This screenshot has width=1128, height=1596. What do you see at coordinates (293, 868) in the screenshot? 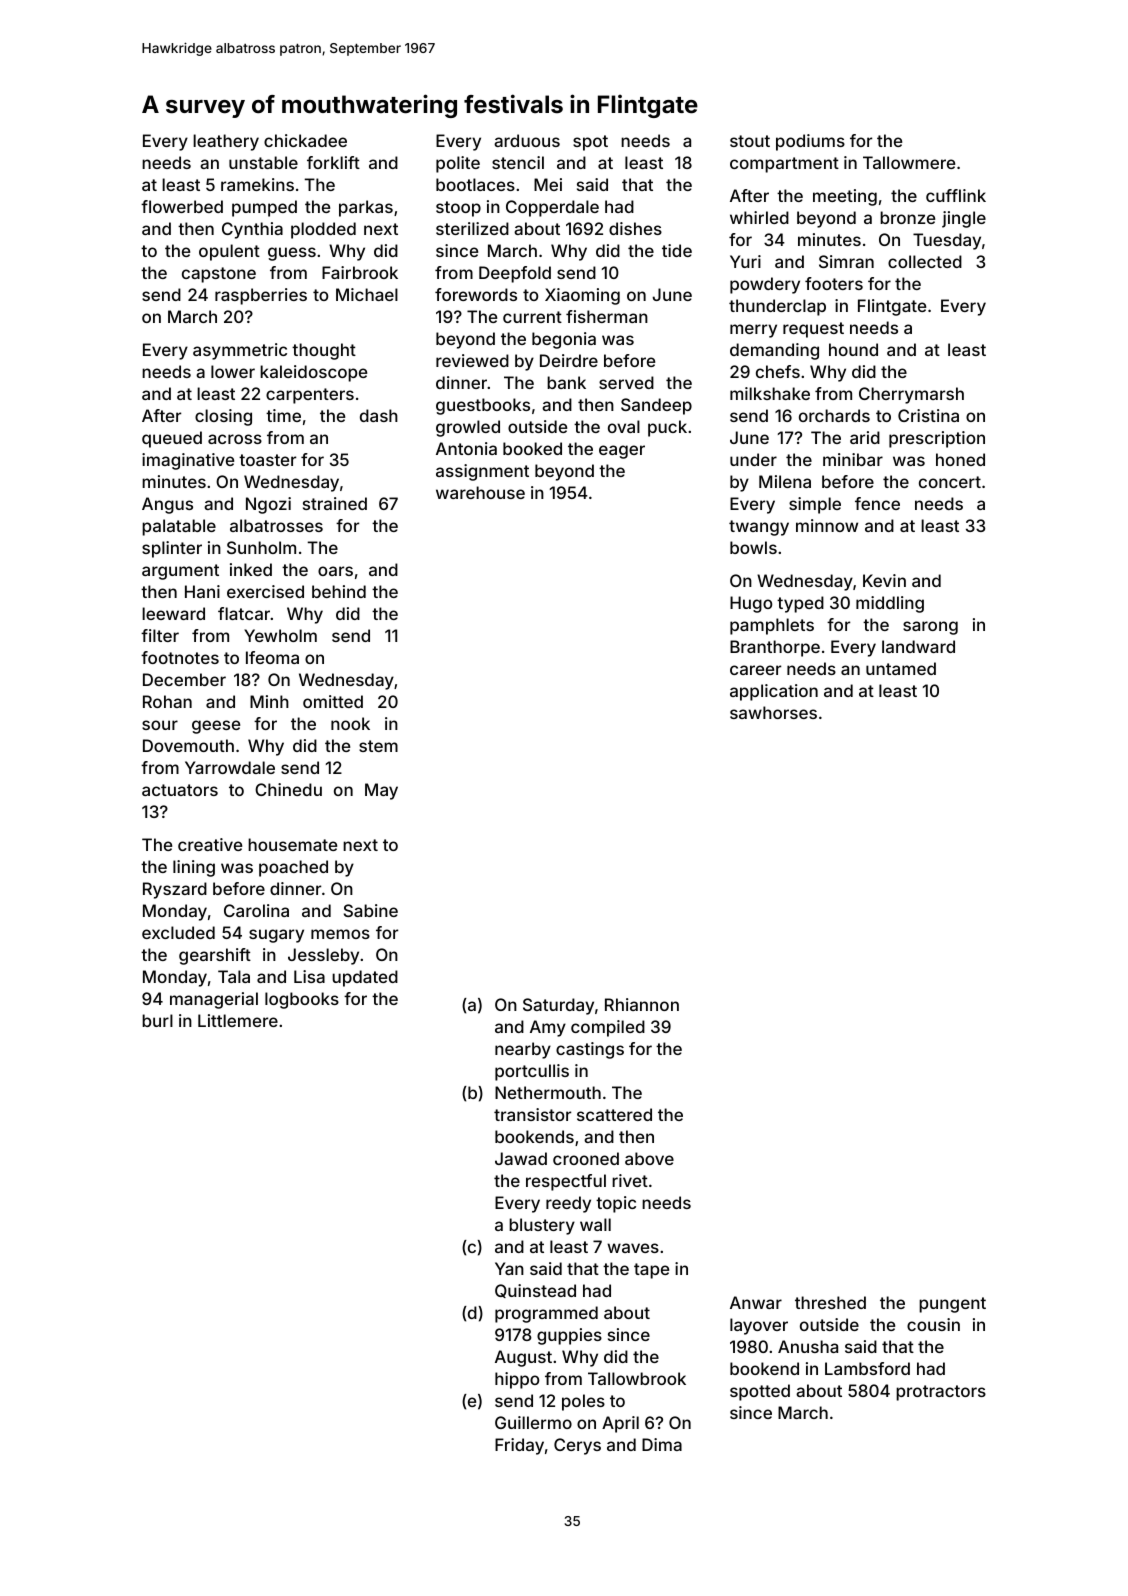
I see `poached` at bounding box center [293, 868].
